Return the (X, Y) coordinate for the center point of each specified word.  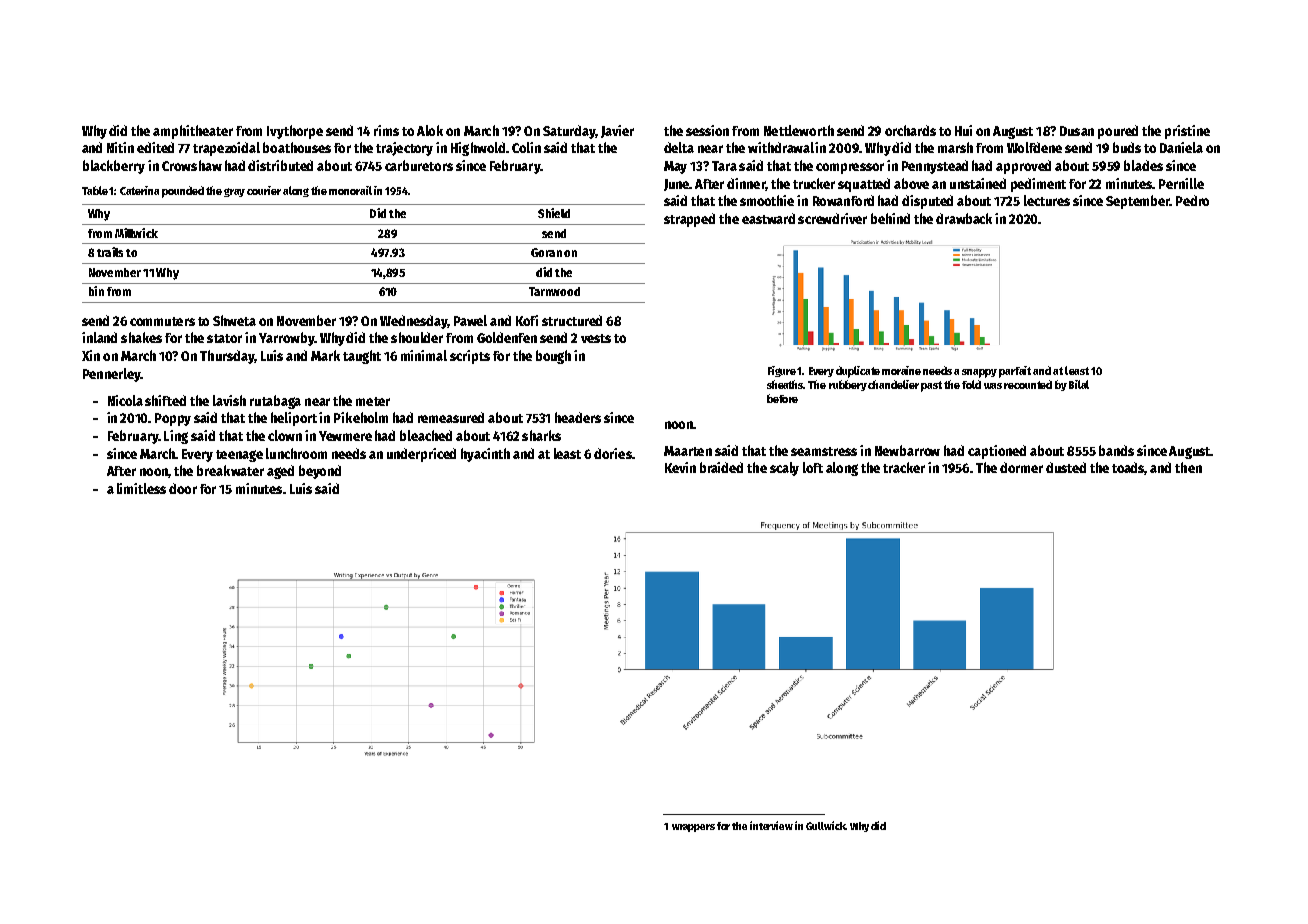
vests (596, 338)
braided (721, 467)
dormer (1021, 467)
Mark (325, 355)
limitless (141, 488)
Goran (546, 252)
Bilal (1079, 384)
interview (771, 825)
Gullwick (825, 825)
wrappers (693, 828)
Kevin (680, 467)
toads (1128, 468)
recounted (1028, 384)
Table (95, 190)
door (183, 488)
